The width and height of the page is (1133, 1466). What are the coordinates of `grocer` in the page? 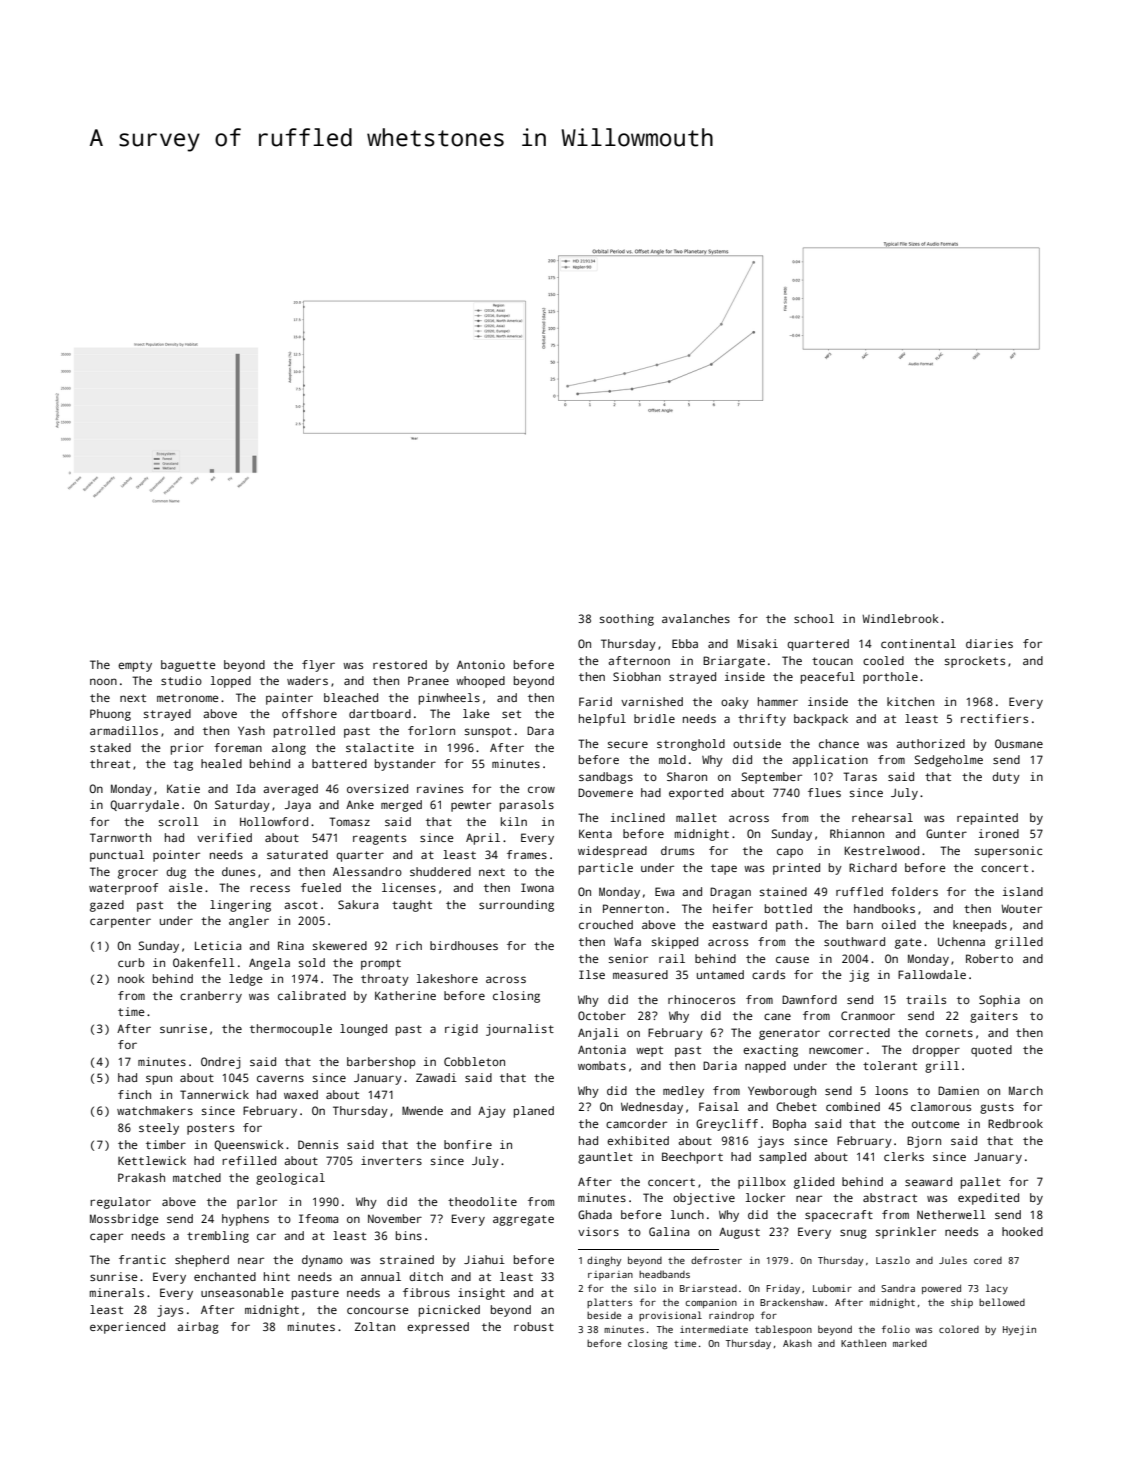 It's located at (138, 874).
